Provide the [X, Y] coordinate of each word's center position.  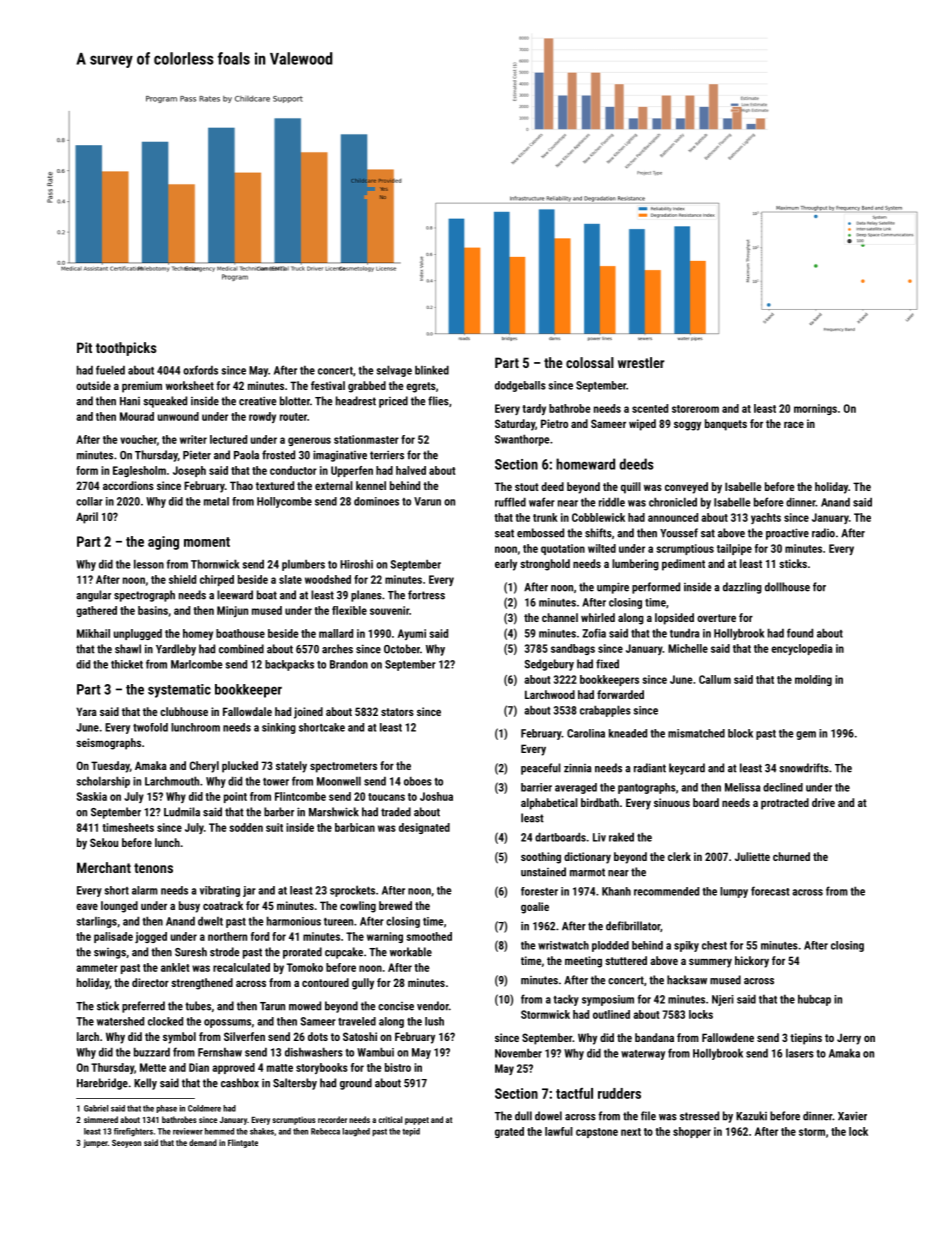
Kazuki [751, 1116]
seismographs [108, 744]
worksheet [190, 385]
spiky [686, 946]
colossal [590, 362]
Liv [599, 837]
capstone [597, 1133]
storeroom [695, 409]
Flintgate [243, 1143]
